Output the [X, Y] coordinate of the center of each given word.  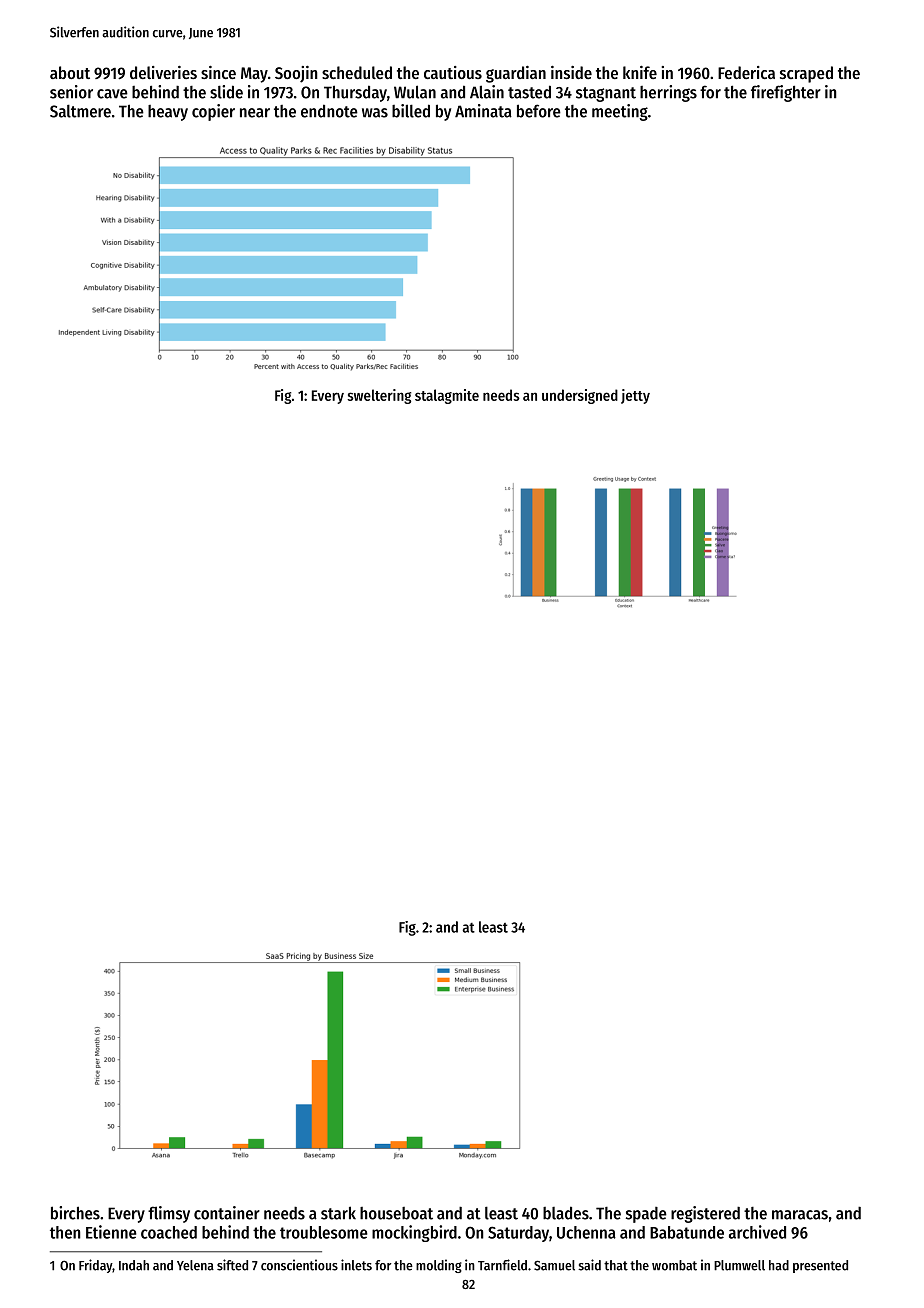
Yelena [195, 1265]
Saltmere [80, 111]
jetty [635, 396]
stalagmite [447, 396]
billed [411, 111]
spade [646, 1215]
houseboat [396, 1213]
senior [71, 92]
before [539, 111]
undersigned [580, 396]
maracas [800, 1215]
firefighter [786, 93]
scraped [806, 74]
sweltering [379, 396]
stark [338, 1213]
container [227, 1213]
